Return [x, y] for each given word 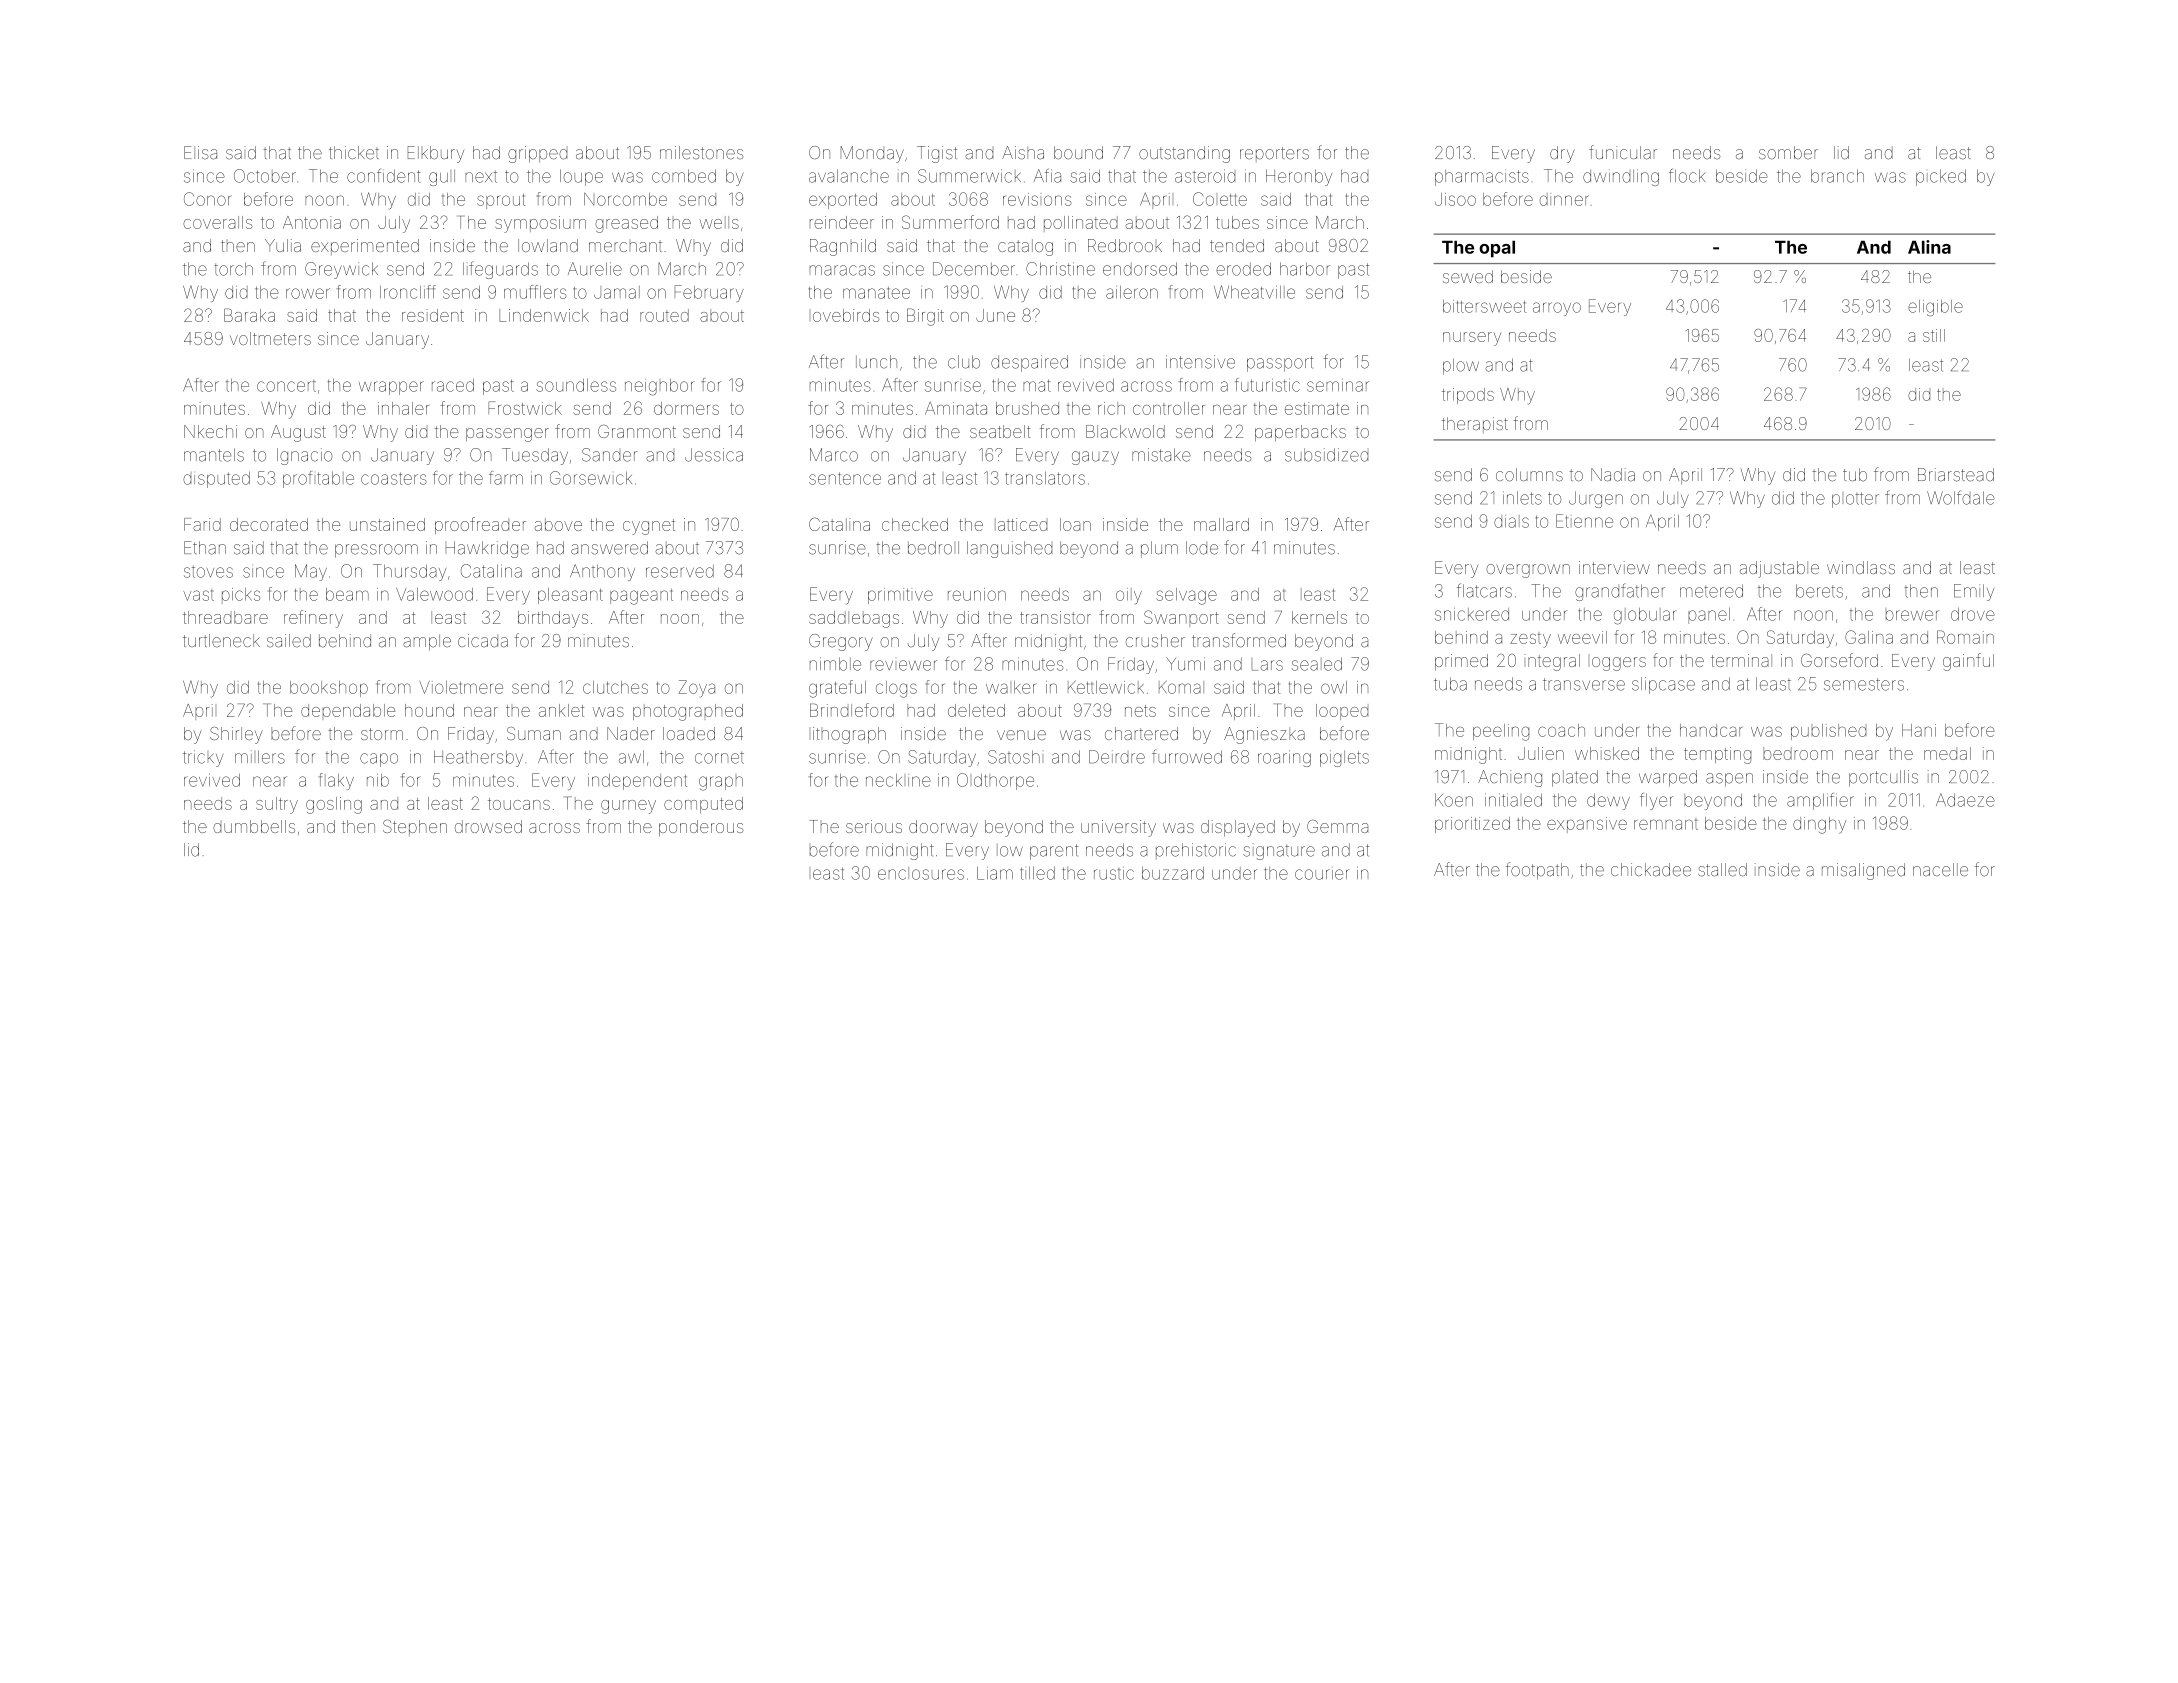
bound [1078, 153]
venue [1021, 735]
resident [433, 315]
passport [1280, 364]
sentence [845, 478]
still [1934, 335]
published [1828, 732]
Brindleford [852, 710]
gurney [628, 807]
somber [1788, 153]
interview [1614, 567]
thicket [354, 153]
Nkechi [210, 431]
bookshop [329, 689]
